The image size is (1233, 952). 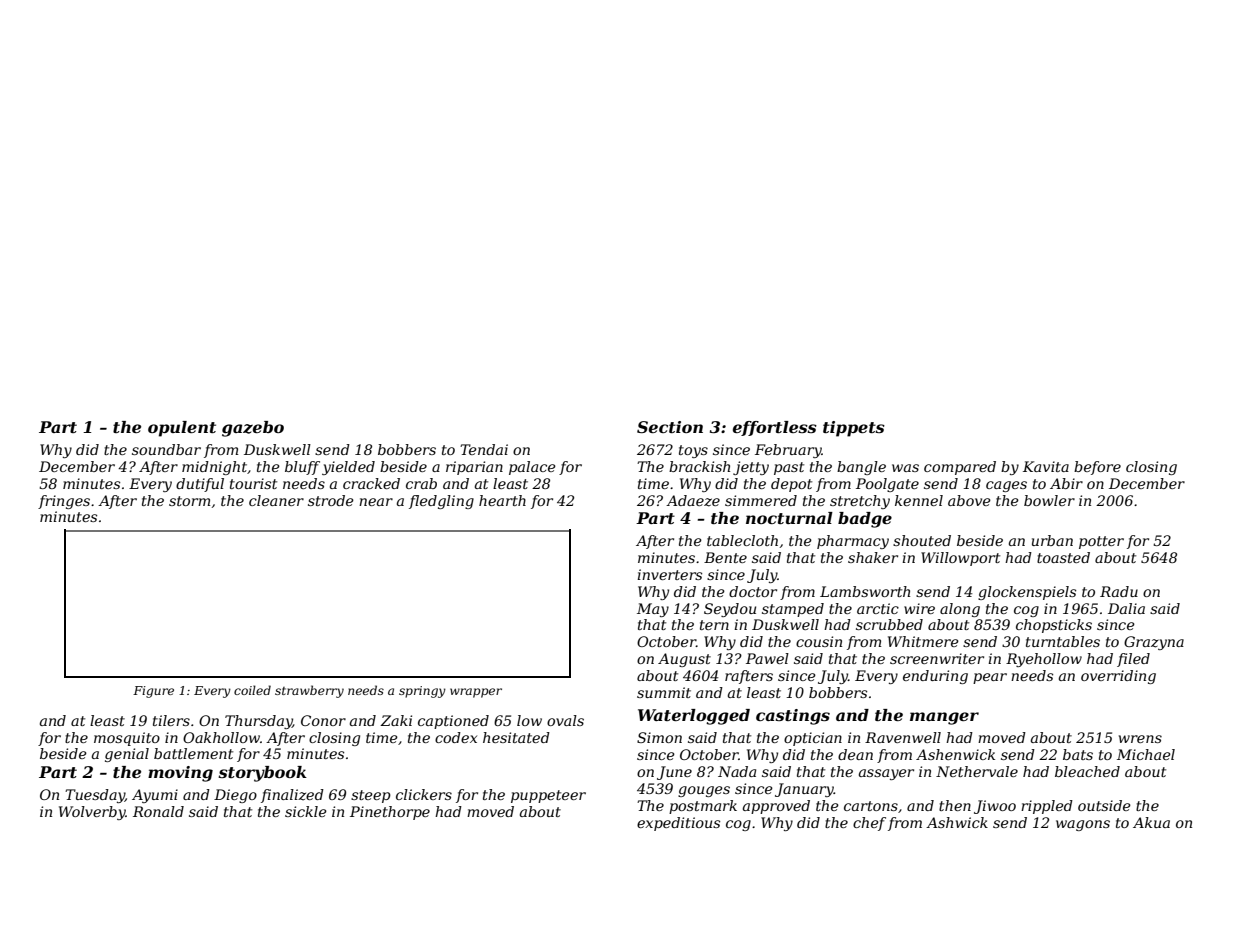 What do you see at coordinates (669, 574) in the image?
I see `inverters` at bounding box center [669, 574].
